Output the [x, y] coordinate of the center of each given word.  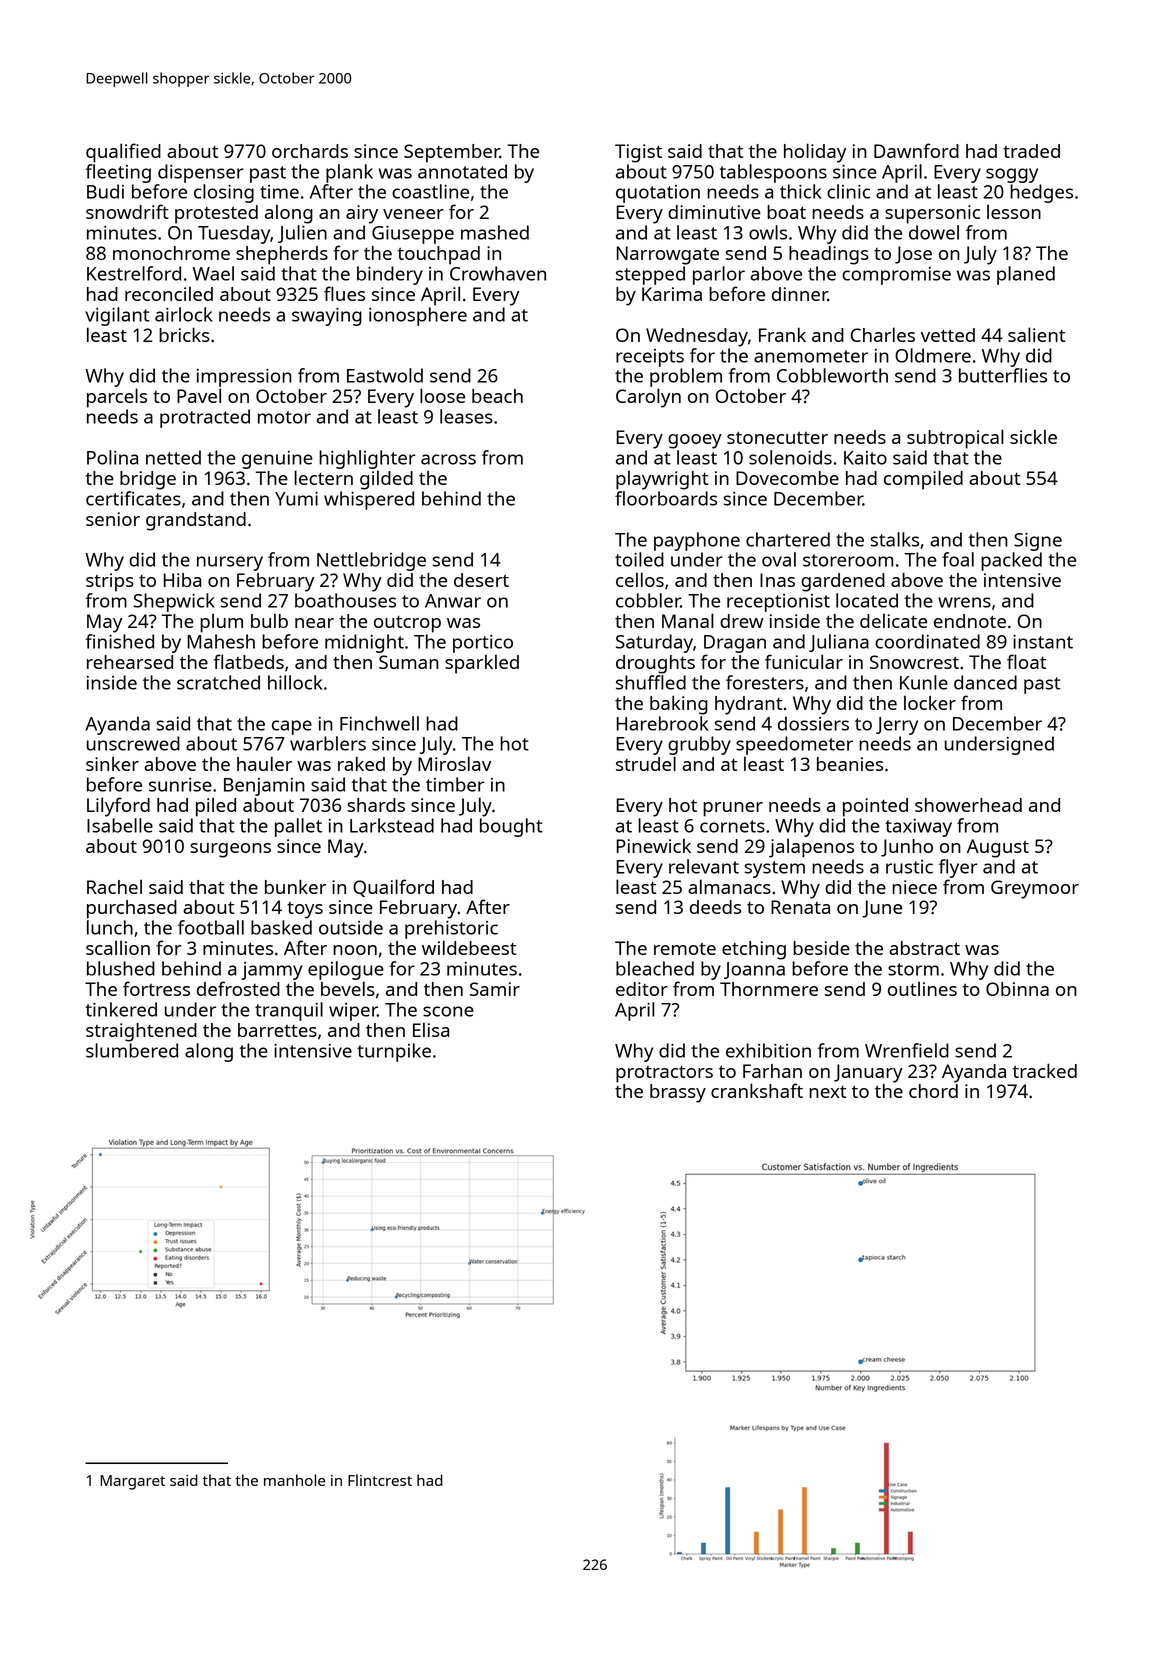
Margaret [132, 1482]
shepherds [282, 255]
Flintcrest [380, 1480]
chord [933, 1091]
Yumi [296, 499]
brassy [678, 1093]
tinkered [121, 1009]
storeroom [848, 560]
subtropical [955, 439]
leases [466, 416]
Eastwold [385, 375]
